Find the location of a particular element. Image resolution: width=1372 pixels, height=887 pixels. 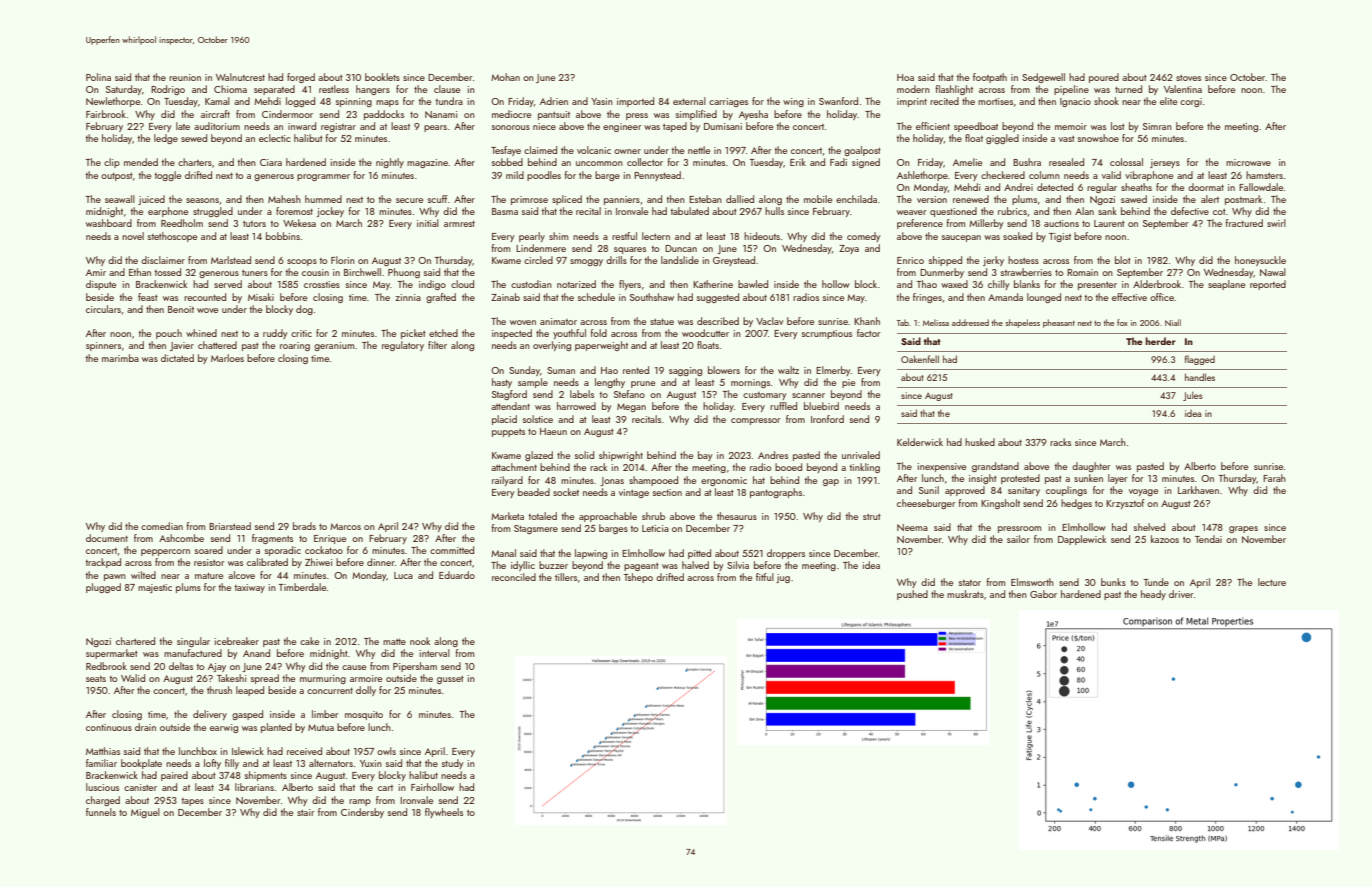

seaplane is located at coordinates (1226, 285).
